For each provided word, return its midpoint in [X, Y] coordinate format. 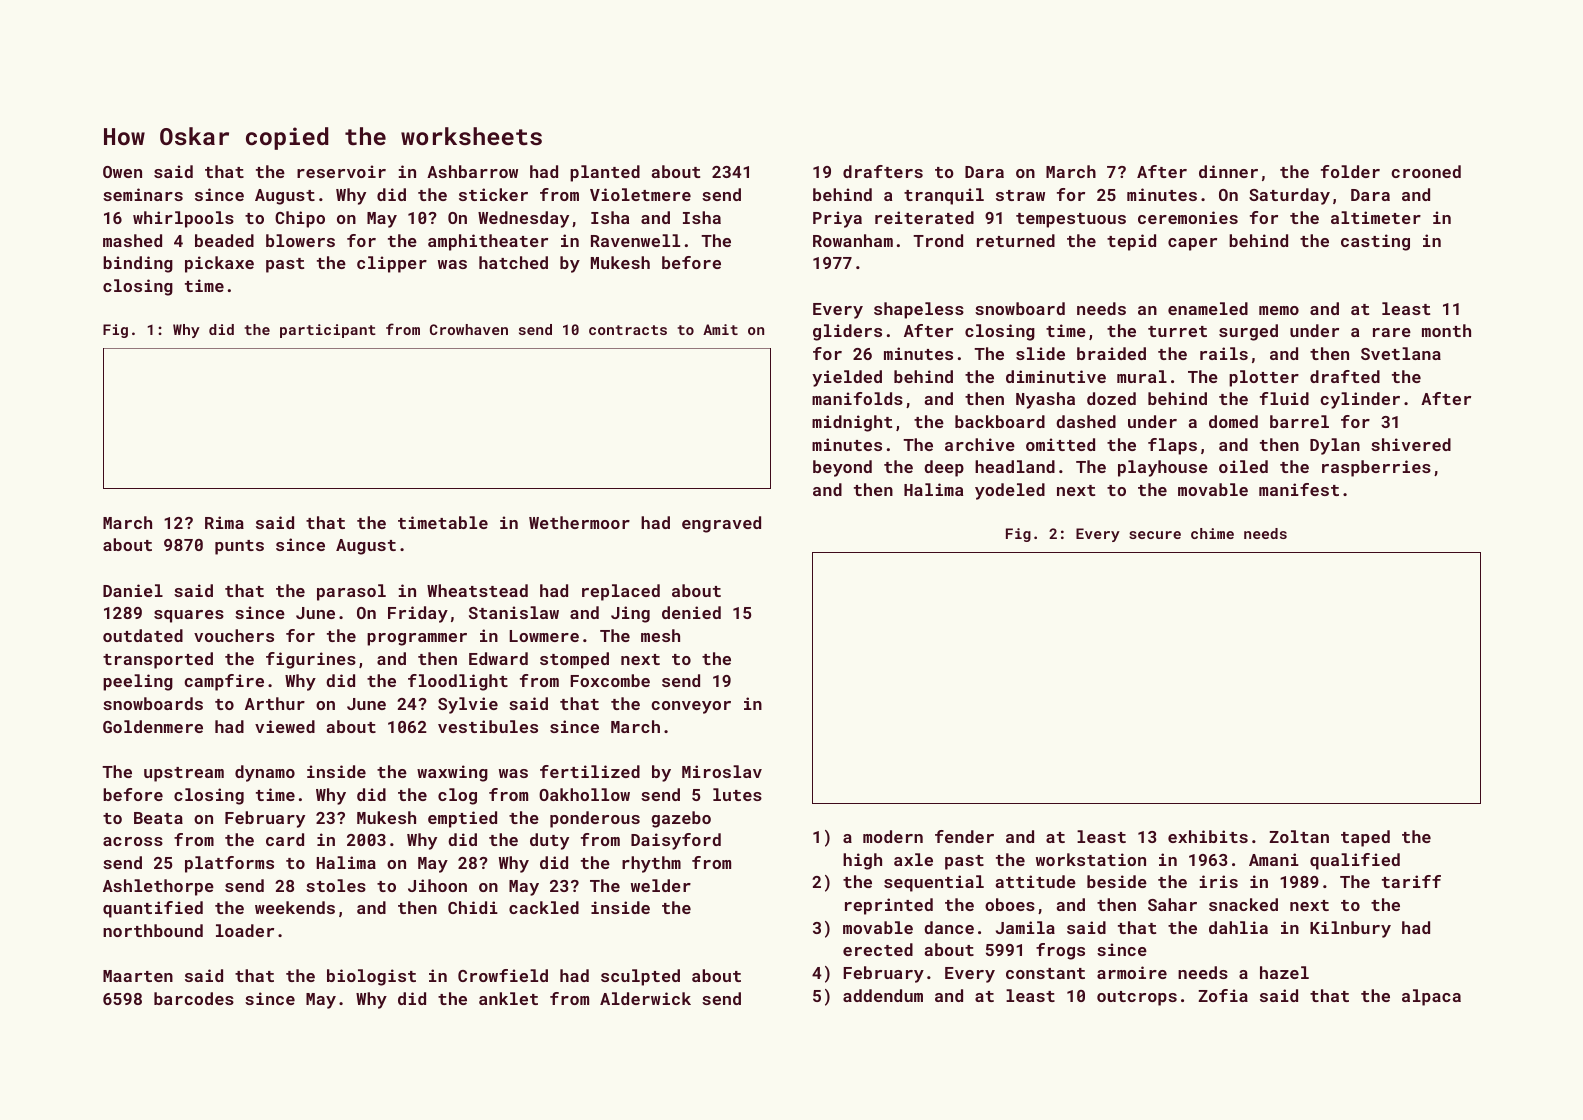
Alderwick [645, 998]
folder [1350, 171]
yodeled [1010, 491]
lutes [737, 794]
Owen [122, 172]
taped [1365, 838]
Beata [158, 818]
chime [1212, 533]
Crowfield [503, 975]
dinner [1228, 171]
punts [239, 547]
